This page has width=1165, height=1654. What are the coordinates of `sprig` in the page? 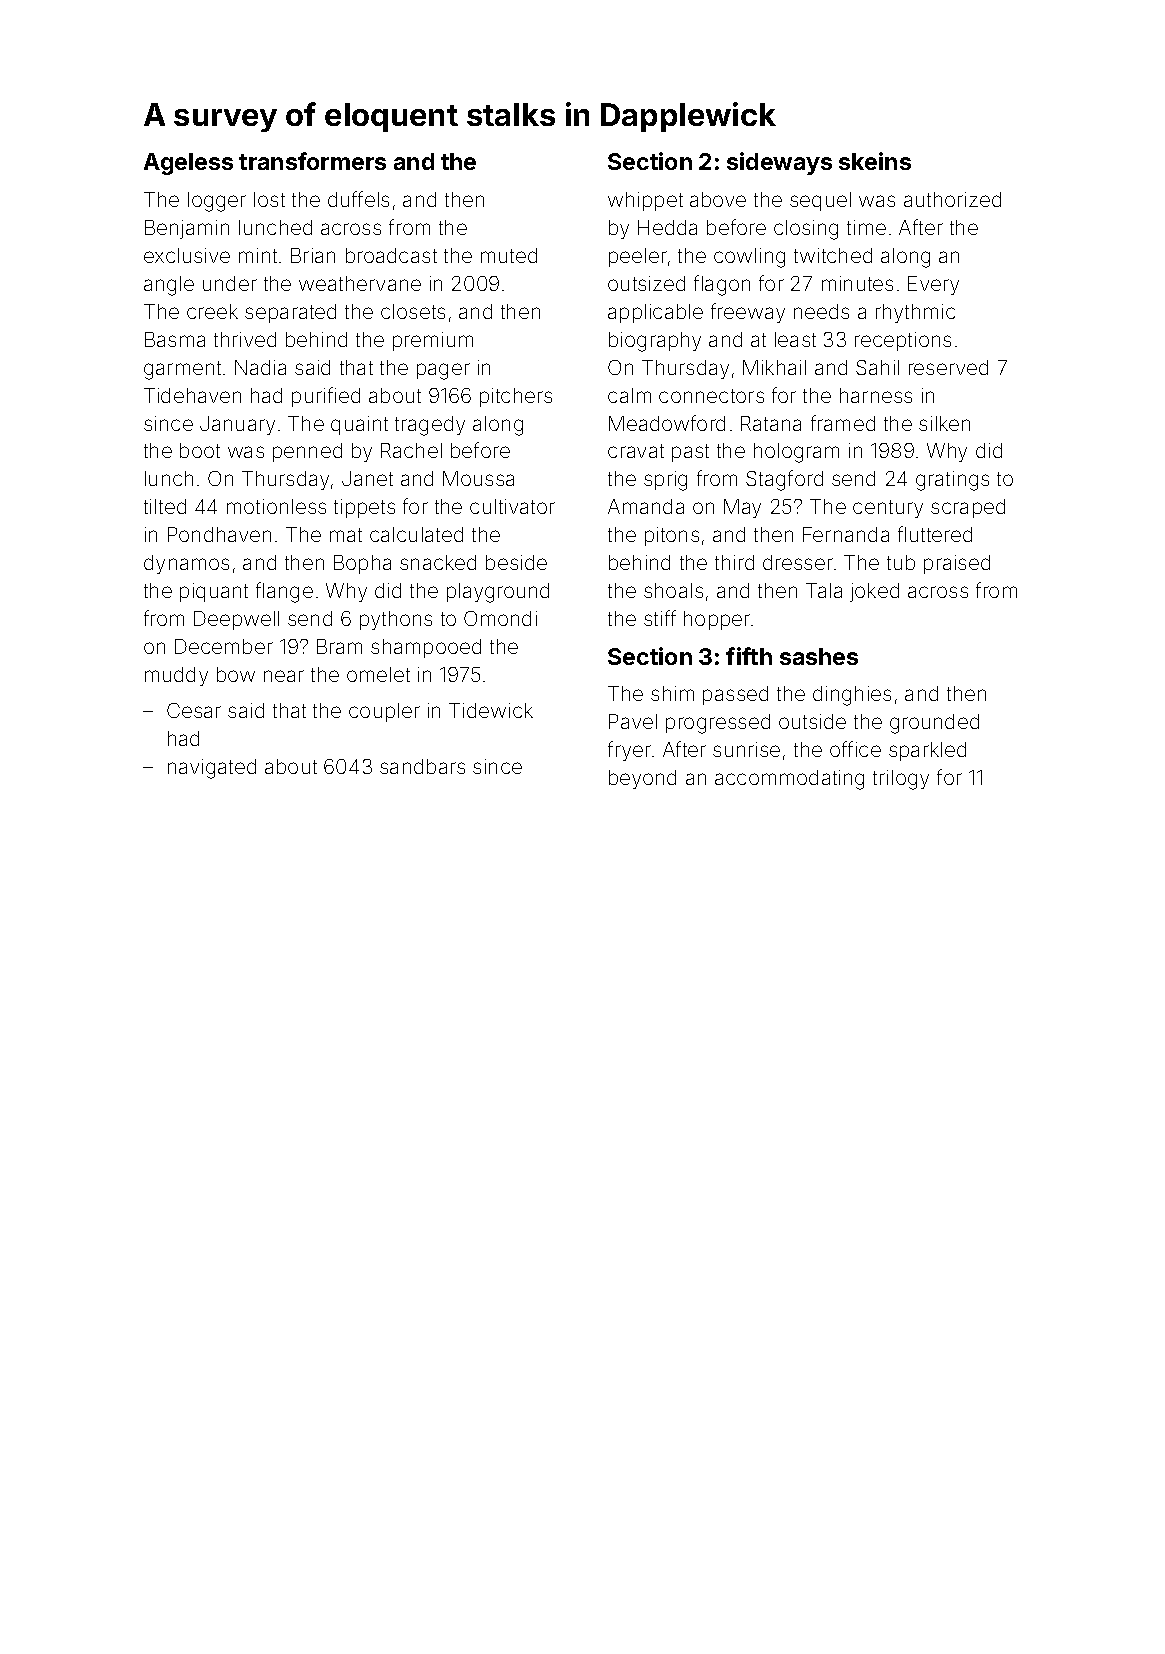 It's located at (665, 481).
